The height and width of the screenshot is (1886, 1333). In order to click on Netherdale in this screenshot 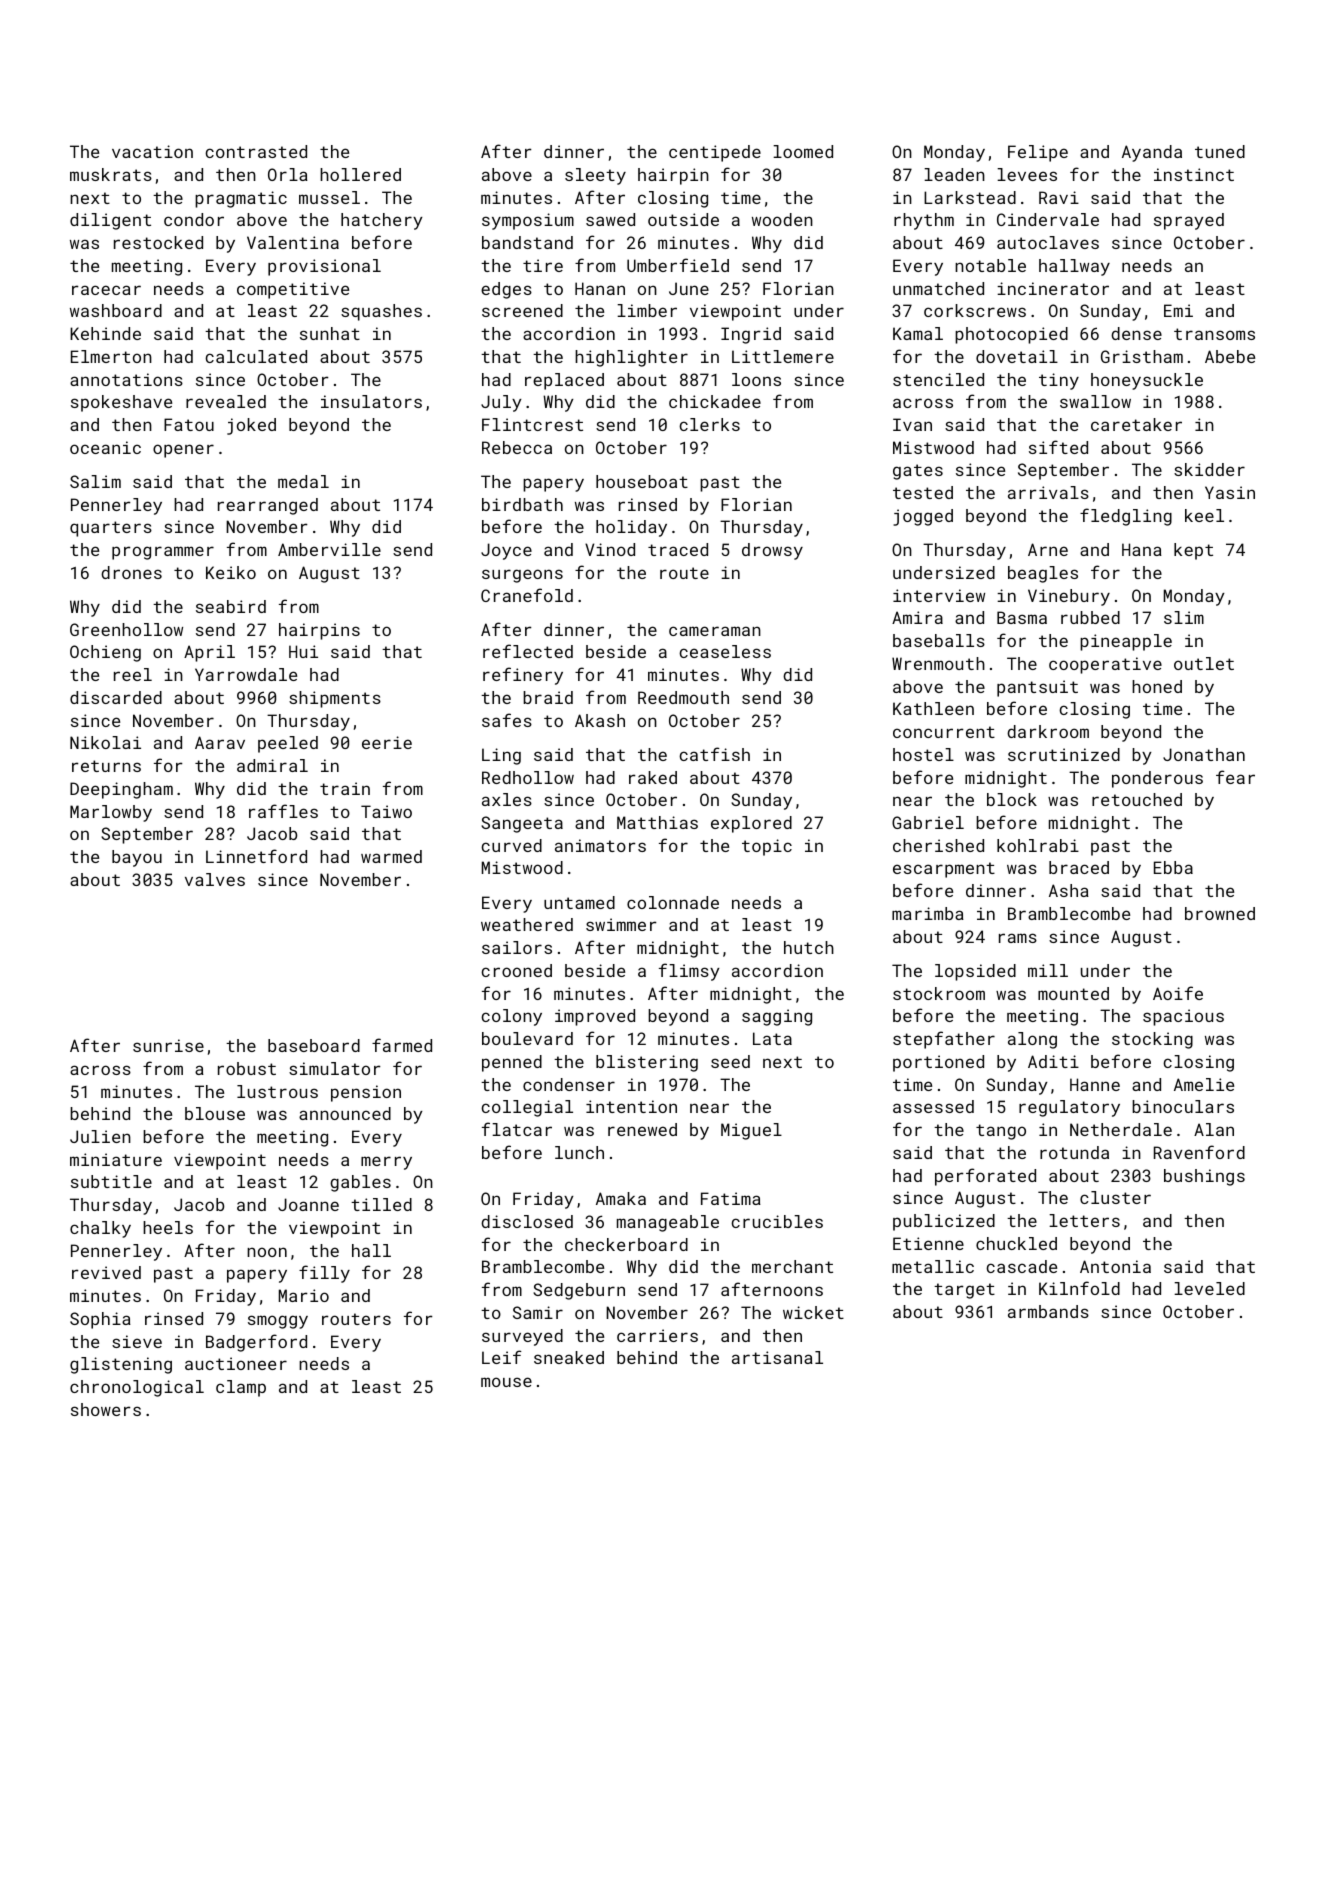, I will do `click(1121, 1129)`.
